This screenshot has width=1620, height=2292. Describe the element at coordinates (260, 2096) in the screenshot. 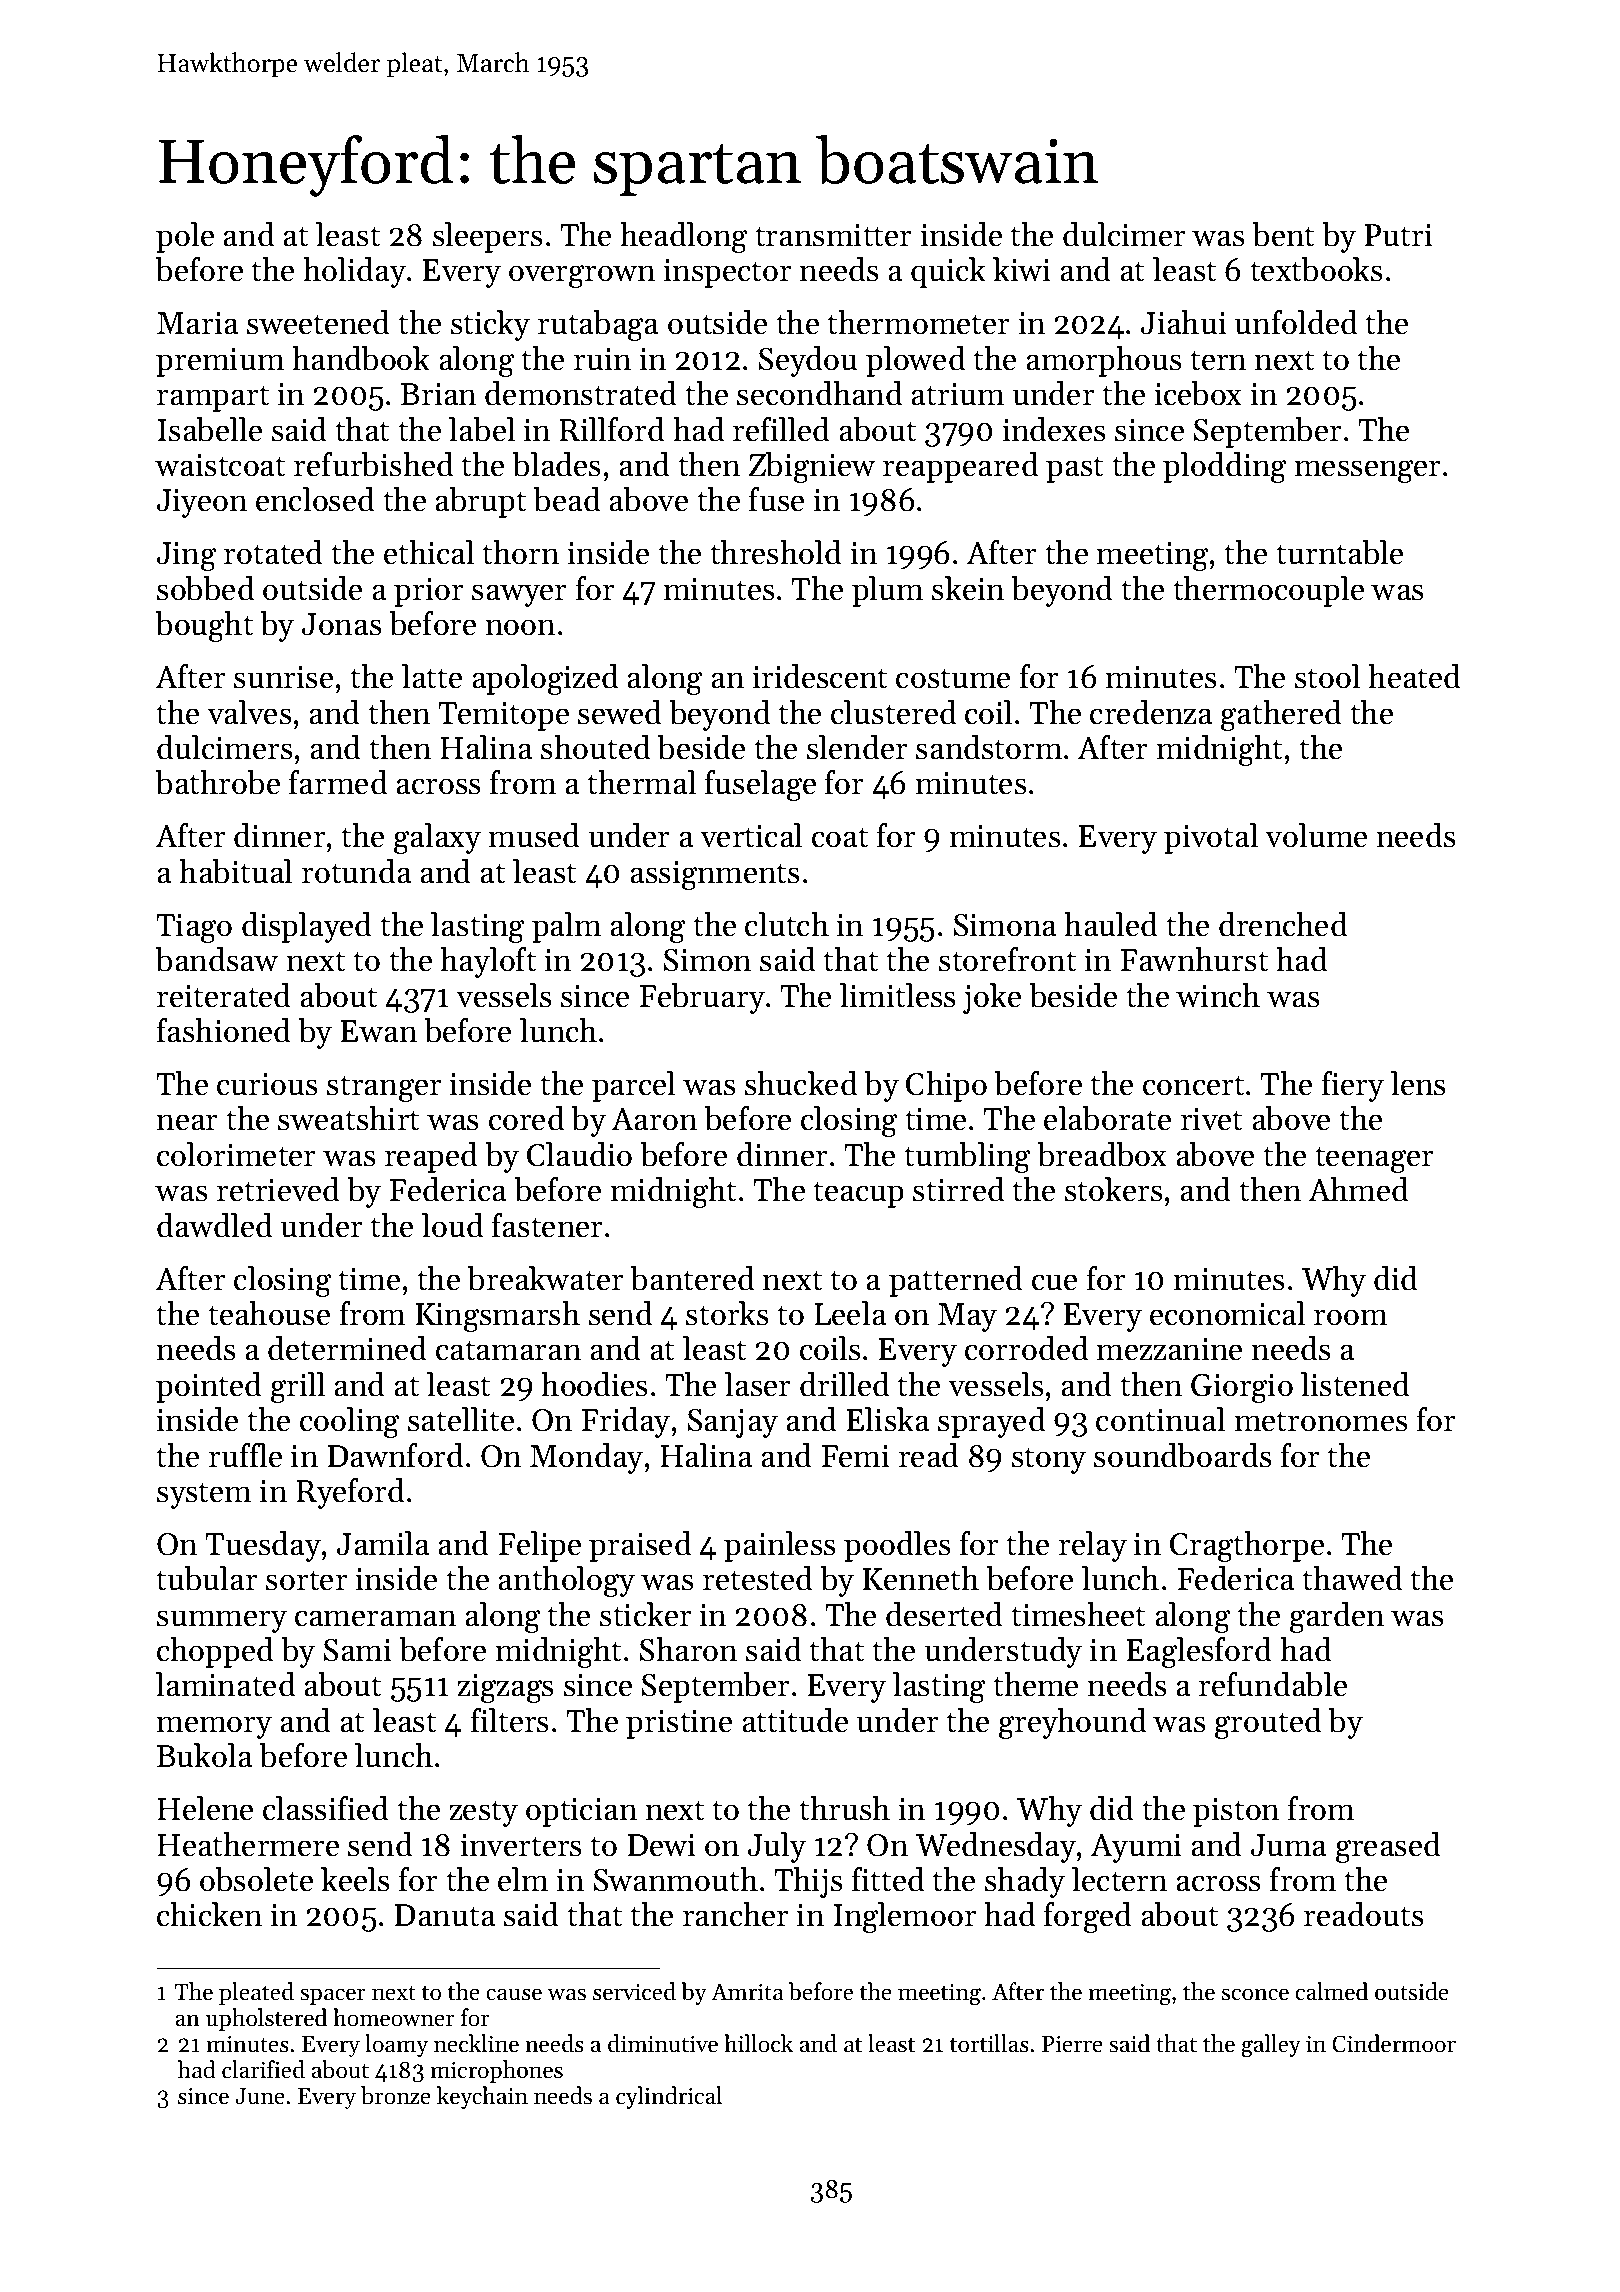

I see `June` at that location.
